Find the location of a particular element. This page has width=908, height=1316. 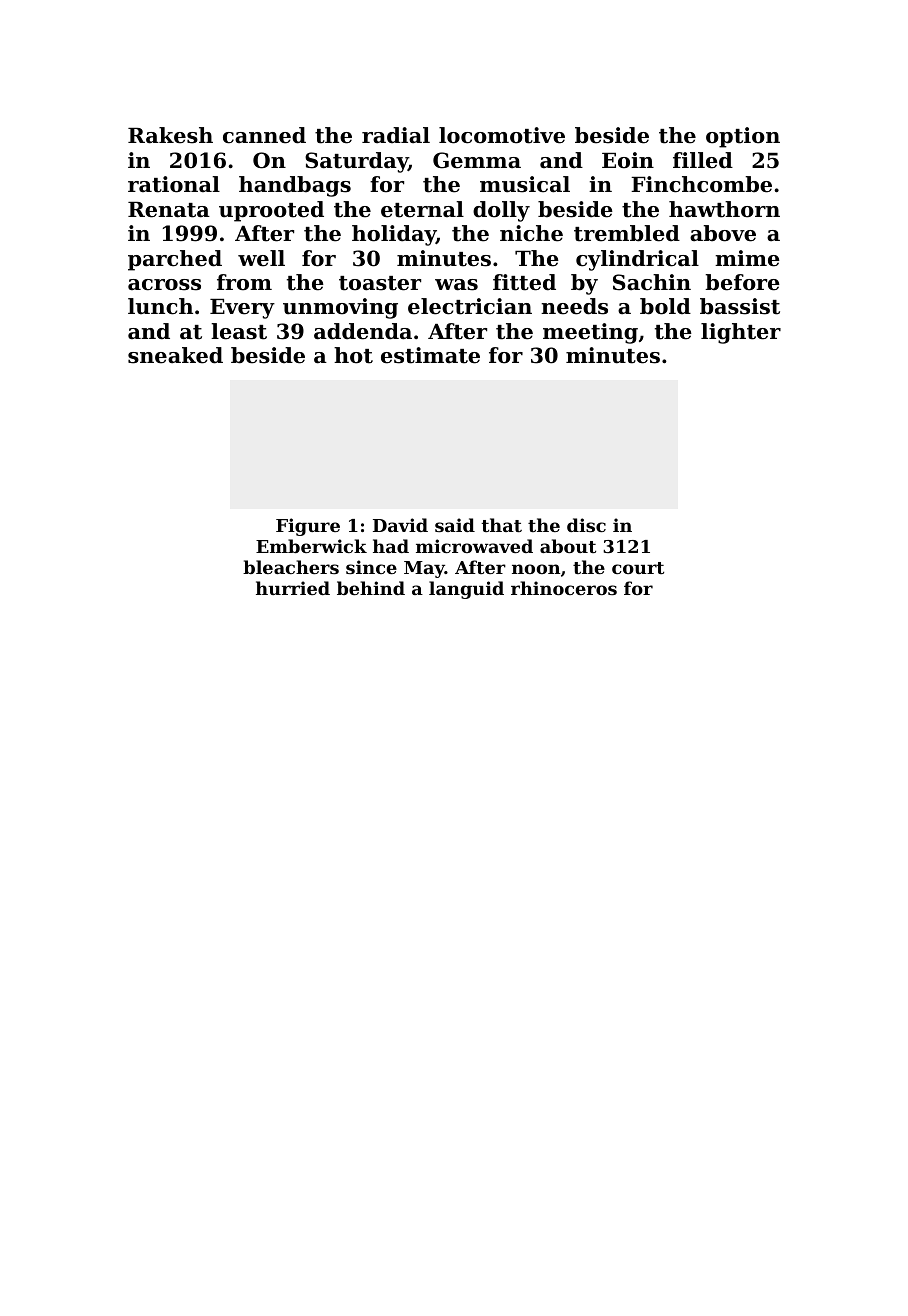

had is located at coordinates (391, 546).
